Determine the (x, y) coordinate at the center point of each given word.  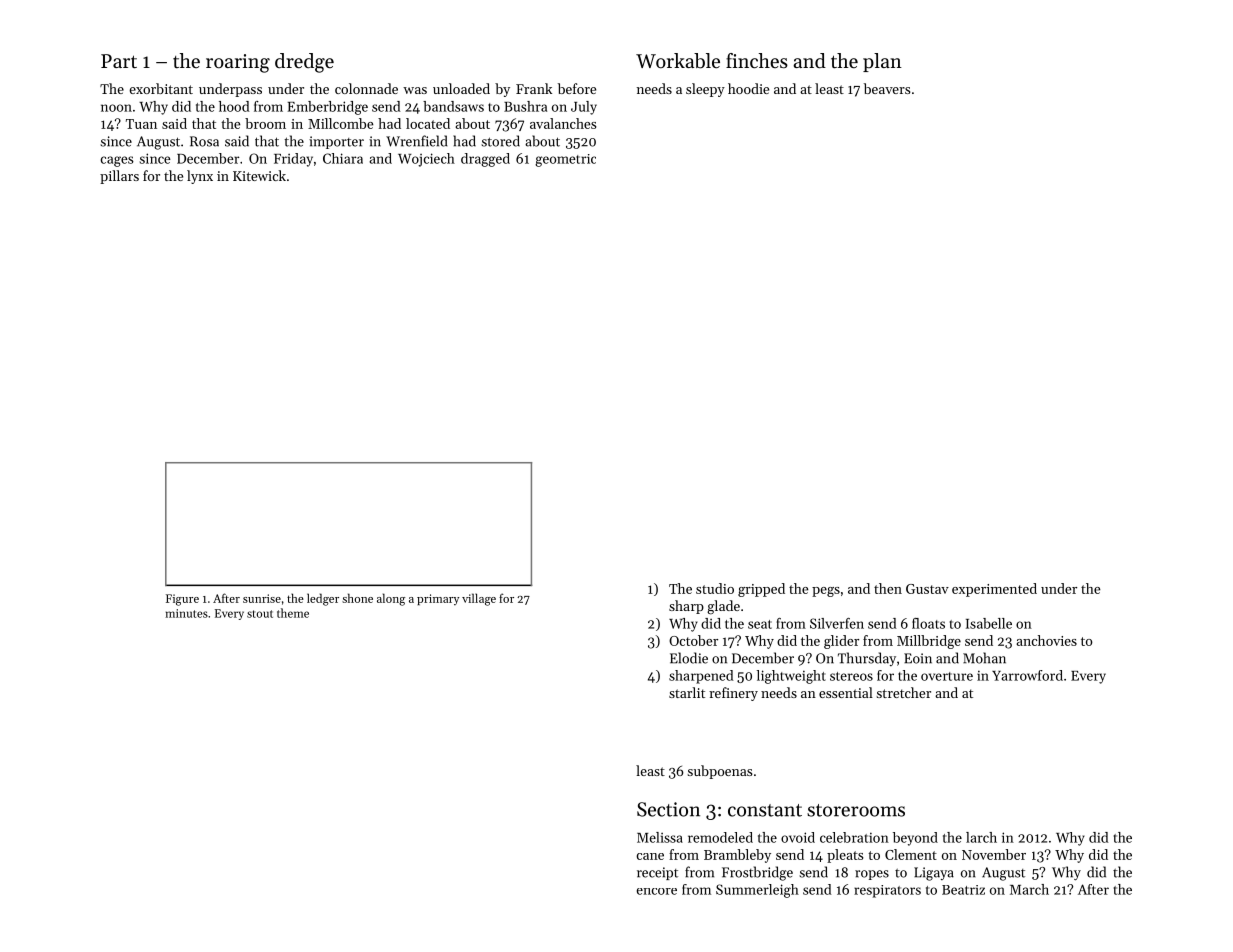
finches (757, 61)
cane (650, 856)
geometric (565, 160)
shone (357, 598)
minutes (186, 613)
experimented (994, 590)
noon (116, 108)
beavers (887, 88)
